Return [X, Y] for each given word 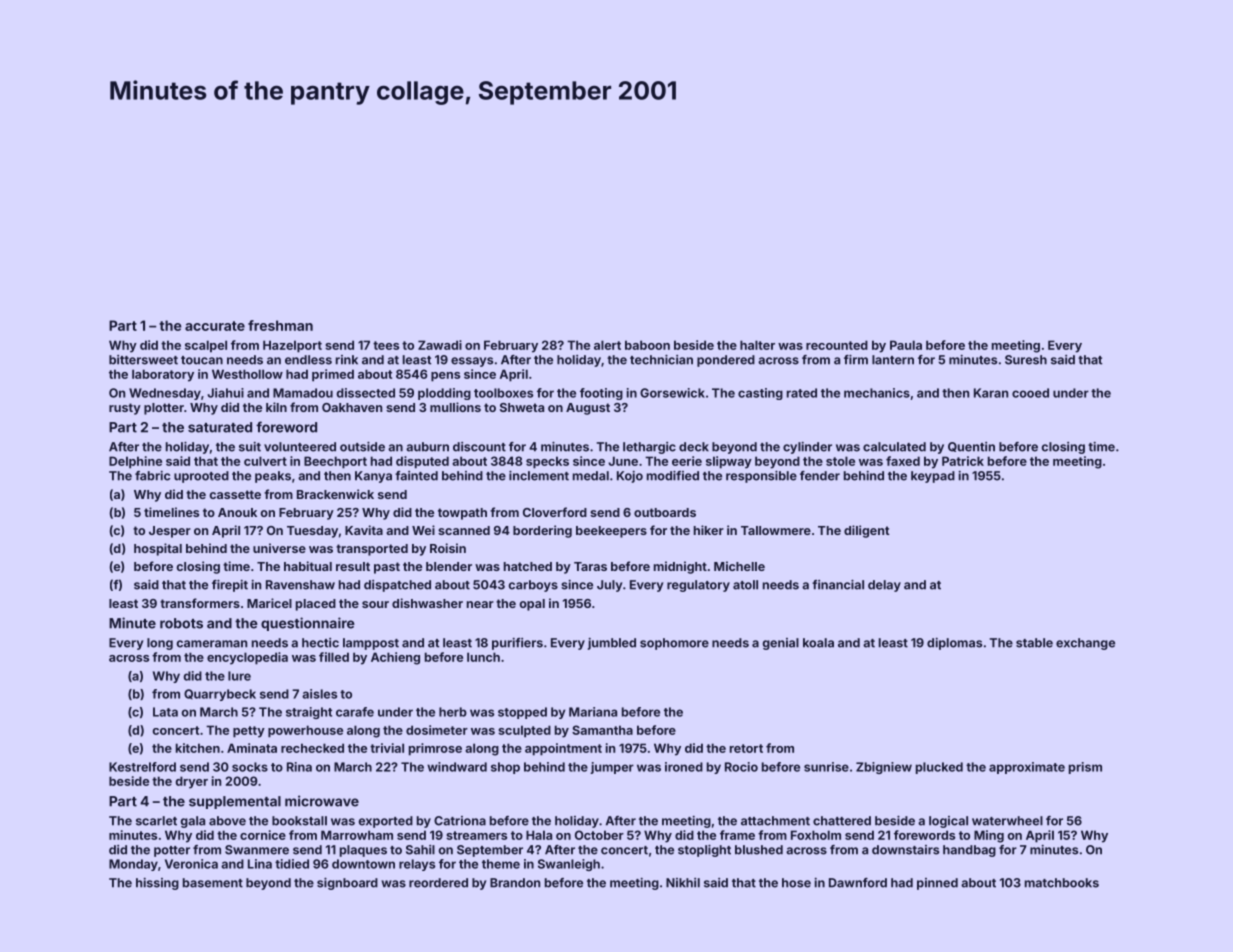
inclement [539, 475]
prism [1085, 768]
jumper [612, 768]
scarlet [156, 821]
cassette [235, 494]
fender [820, 476]
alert [607, 345]
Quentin [971, 447]
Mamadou [303, 393]
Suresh [1026, 360]
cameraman [212, 644]
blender [449, 566]
